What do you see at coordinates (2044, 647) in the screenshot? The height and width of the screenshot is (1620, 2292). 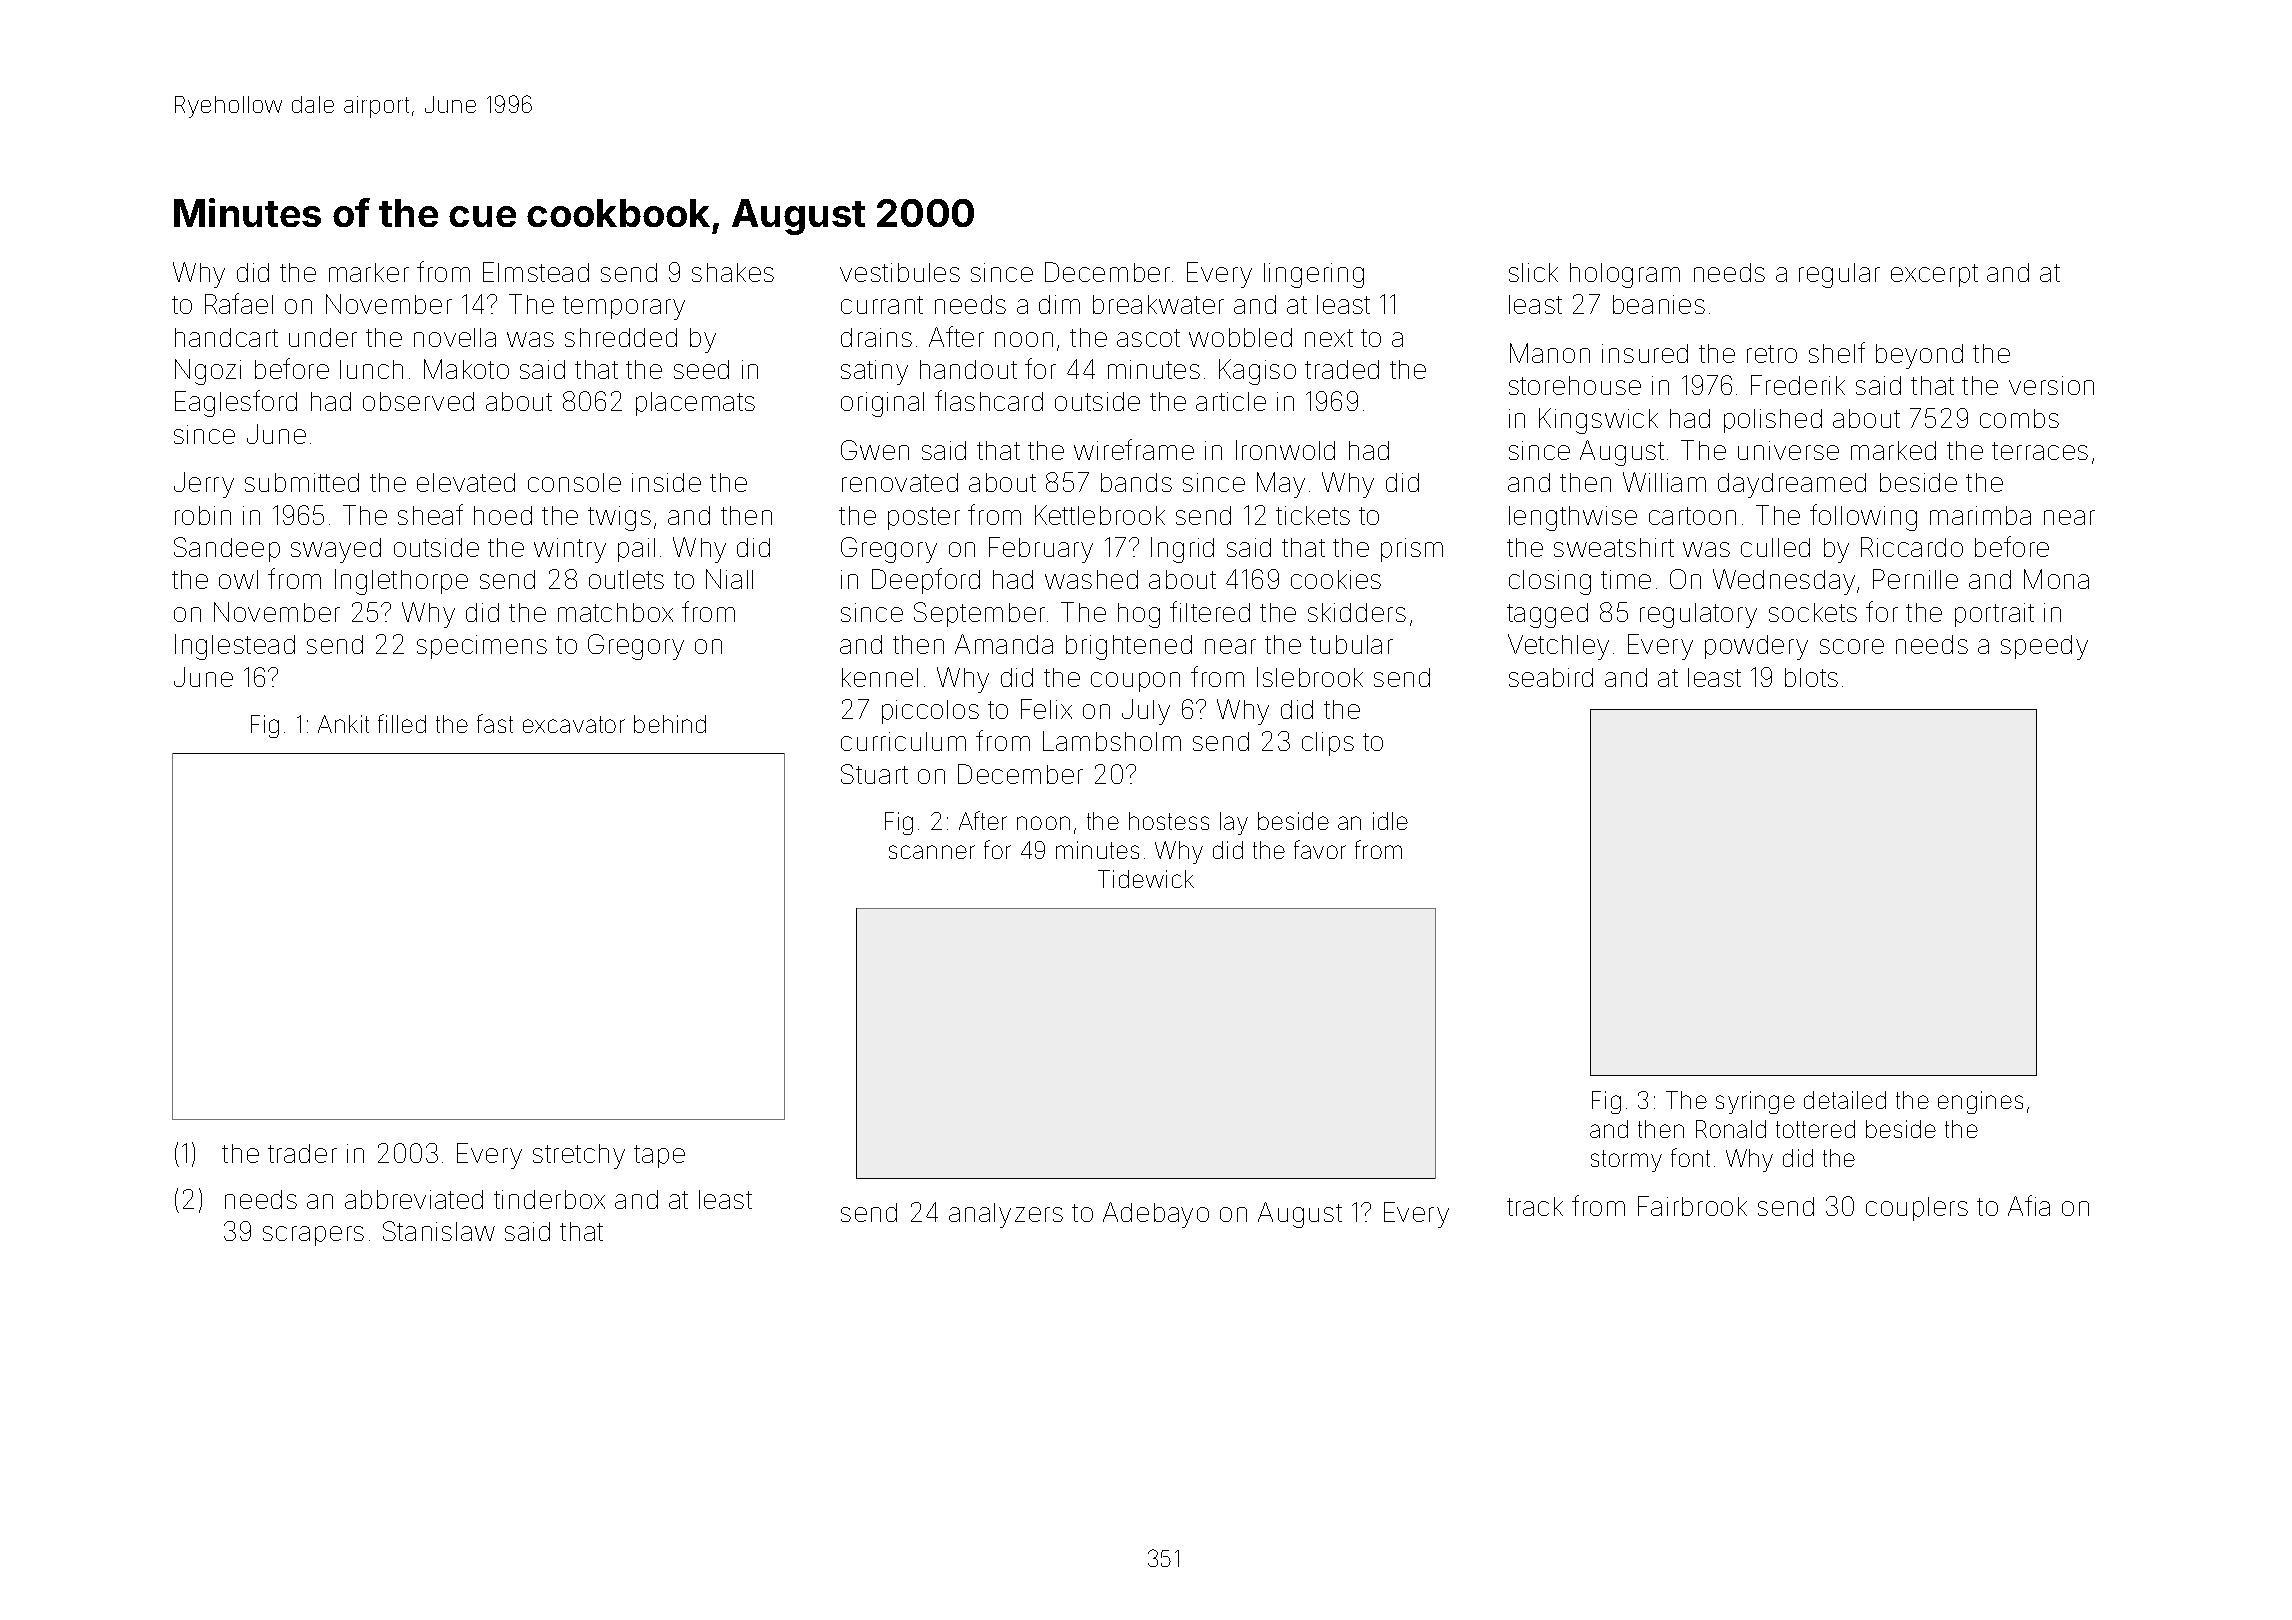 I see `speedy` at bounding box center [2044, 647].
